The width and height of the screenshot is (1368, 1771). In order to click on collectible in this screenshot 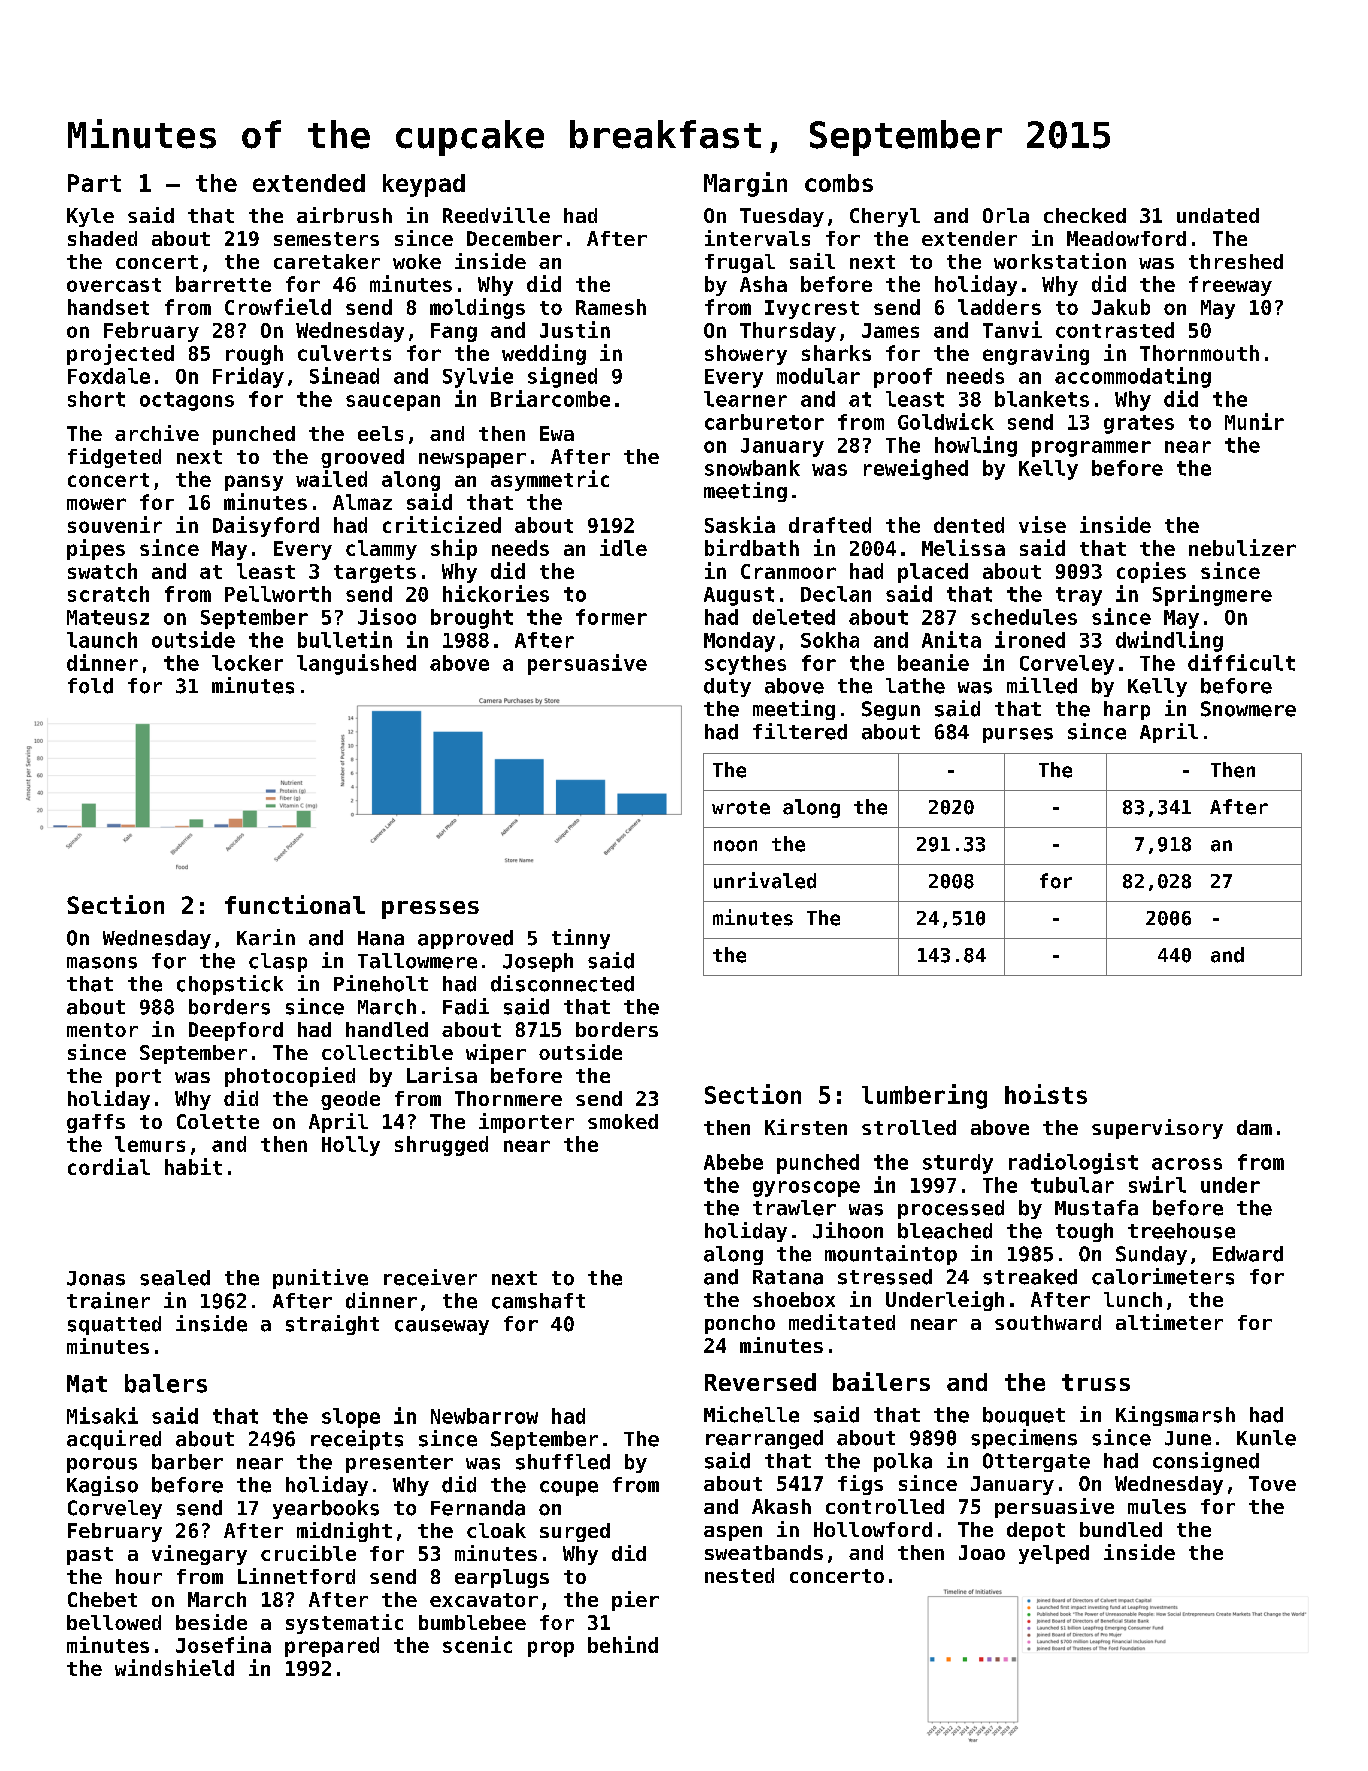, I will do `click(387, 1052)`.
